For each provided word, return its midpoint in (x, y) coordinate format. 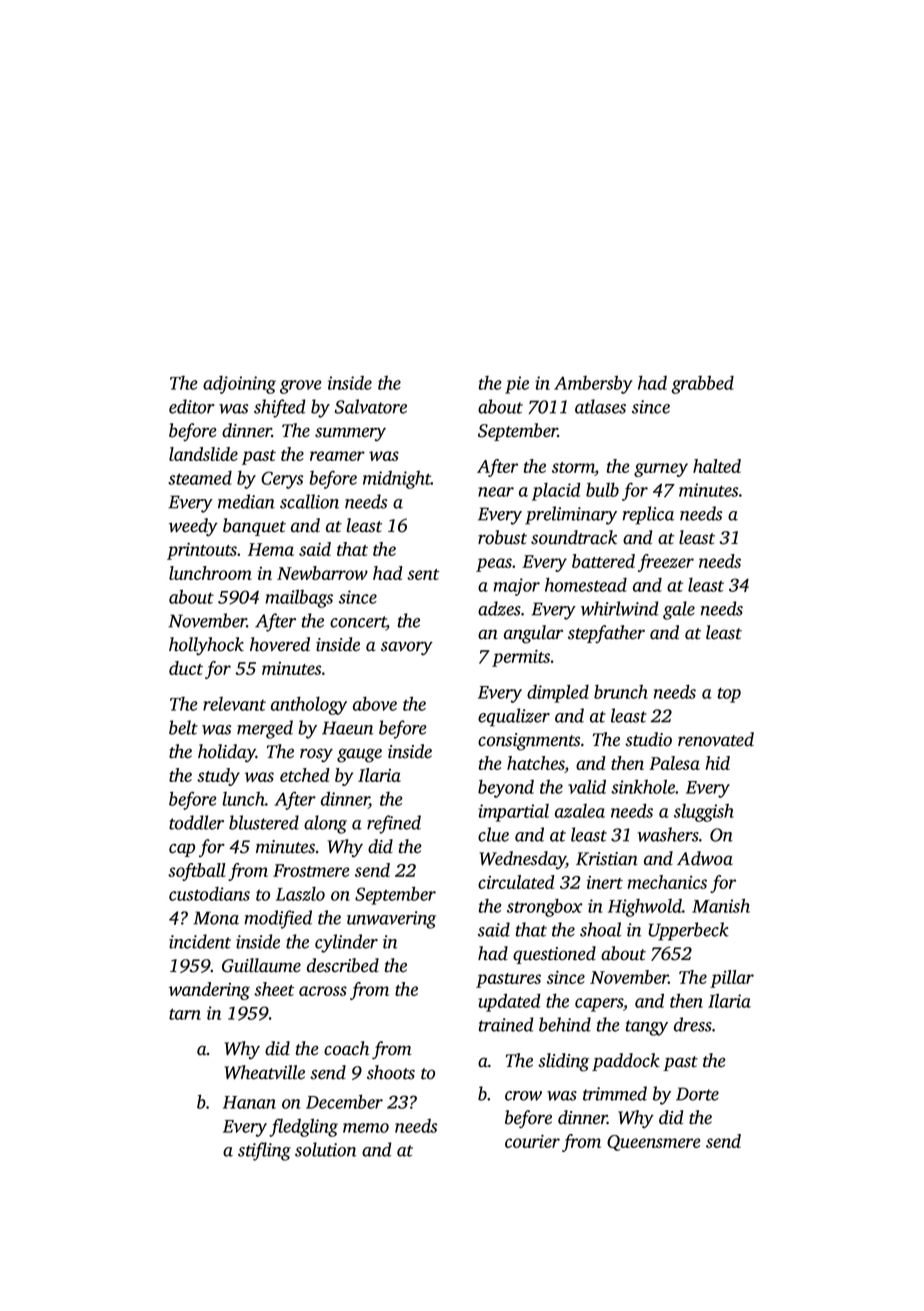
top (729, 695)
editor (192, 406)
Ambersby (593, 384)
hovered (280, 644)
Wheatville (264, 1072)
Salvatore (371, 406)
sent (423, 574)
